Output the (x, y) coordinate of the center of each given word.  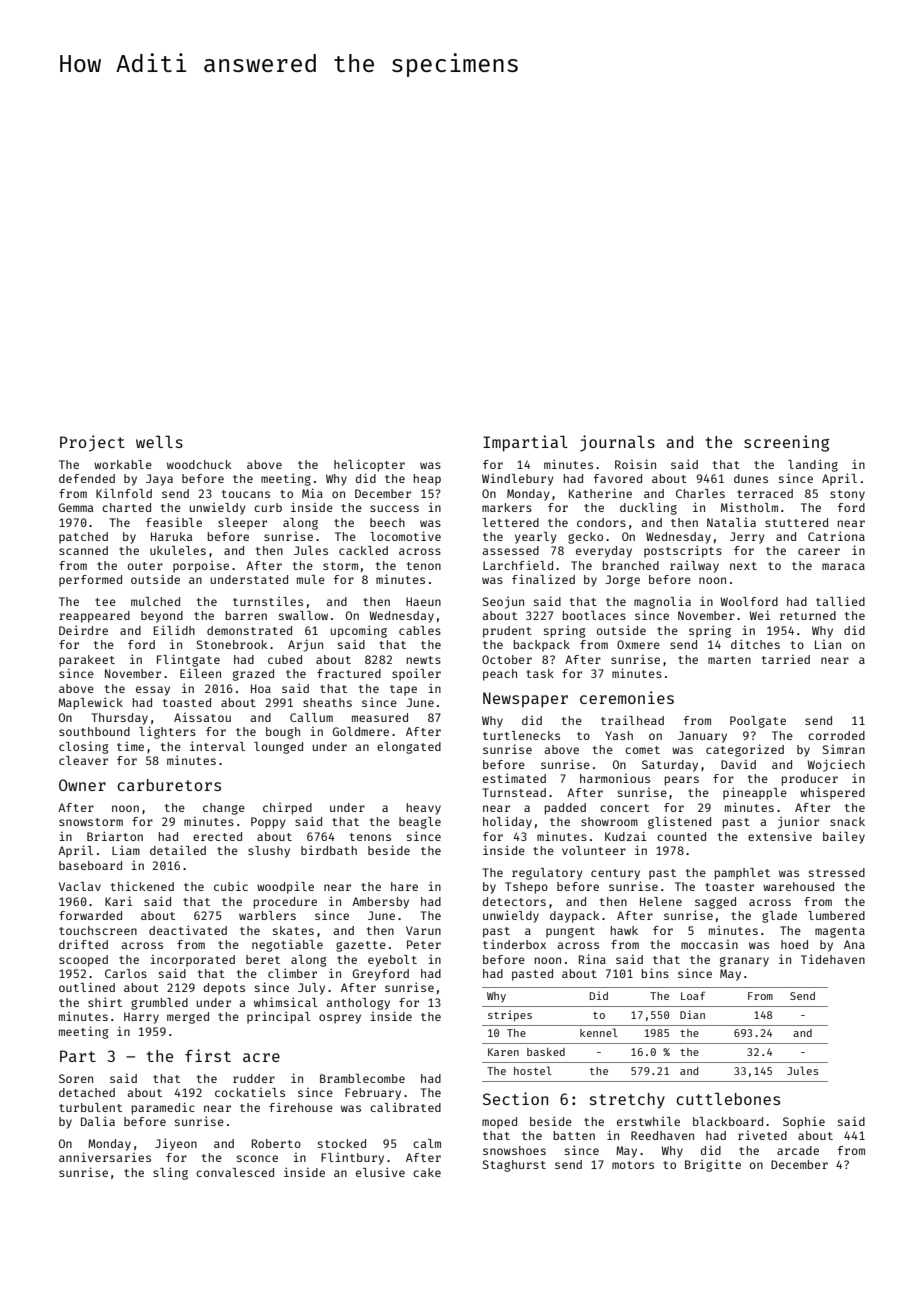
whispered (832, 793)
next (743, 566)
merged (188, 1018)
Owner (82, 785)
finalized (543, 579)
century (615, 874)
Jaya (159, 480)
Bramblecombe (362, 1078)
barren (246, 615)
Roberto (276, 1143)
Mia (312, 493)
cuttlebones (728, 1098)
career (819, 551)
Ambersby (380, 903)
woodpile (285, 888)
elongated (409, 748)
